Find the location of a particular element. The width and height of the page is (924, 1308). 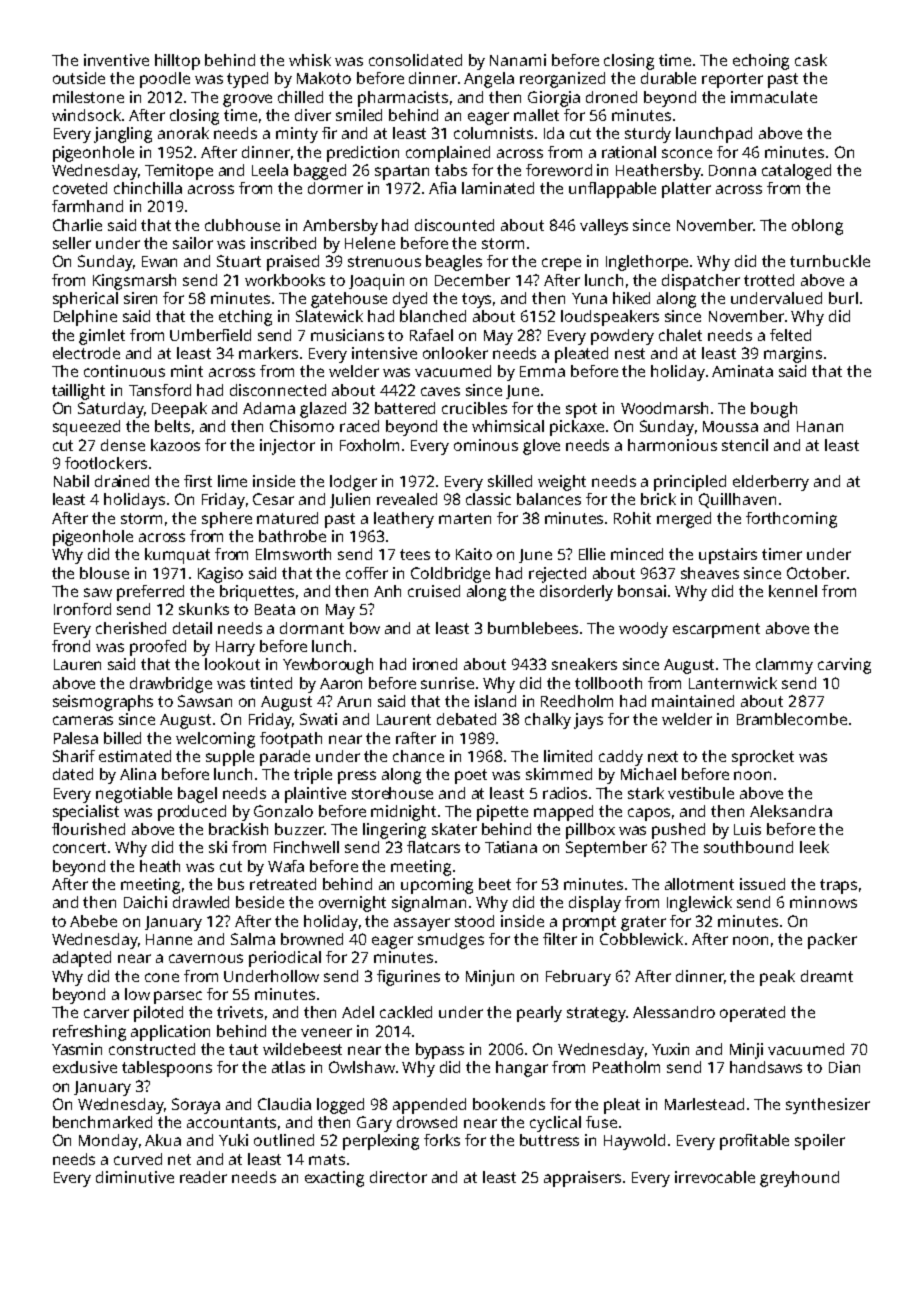

Dian is located at coordinates (844, 1067).
